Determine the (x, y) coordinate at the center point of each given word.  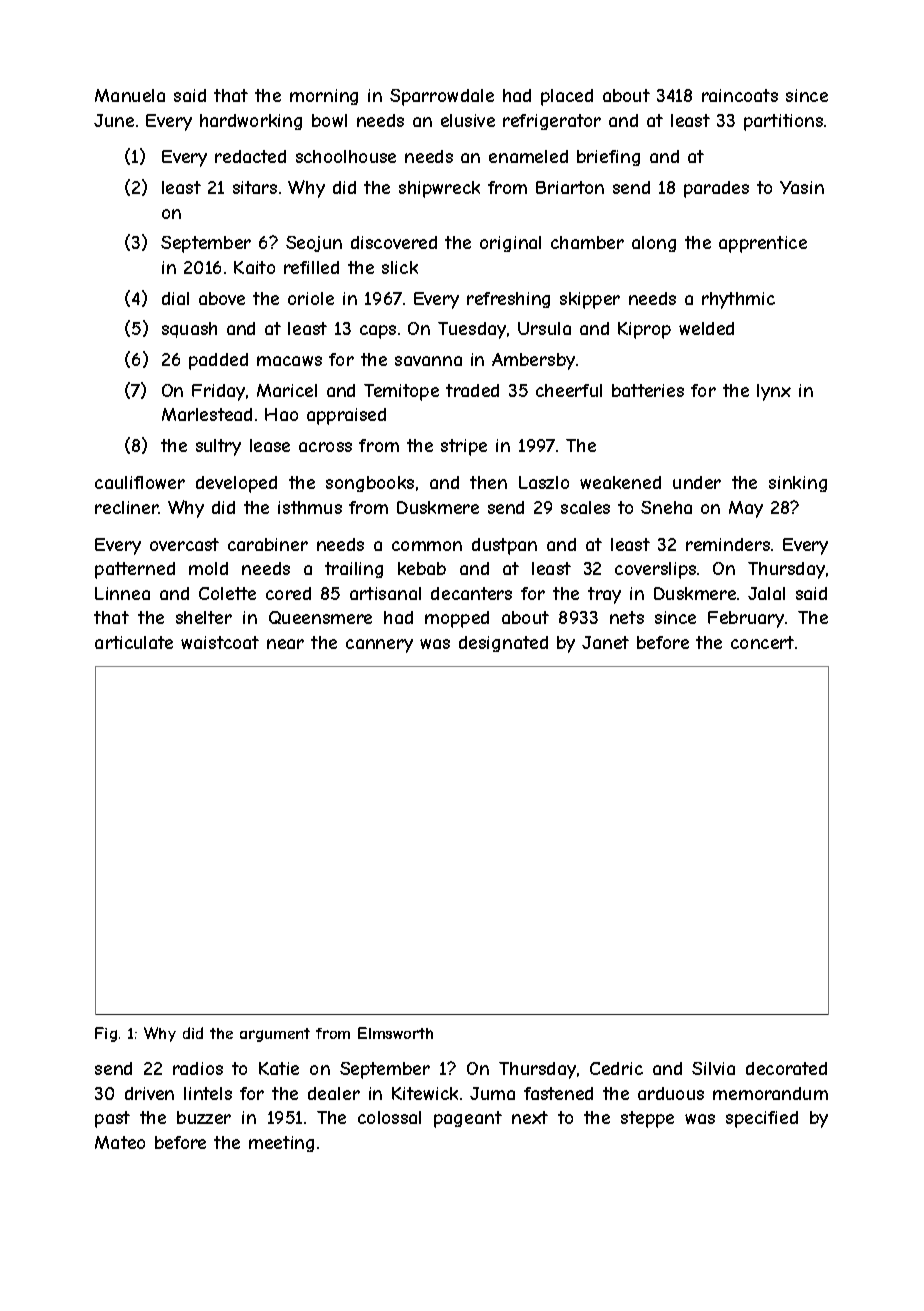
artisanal (385, 593)
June (114, 120)
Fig (106, 1034)
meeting (281, 1144)
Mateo (120, 1142)
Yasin (802, 187)
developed (236, 484)
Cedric (616, 1068)
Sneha (666, 507)
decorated (786, 1068)
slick (400, 267)
